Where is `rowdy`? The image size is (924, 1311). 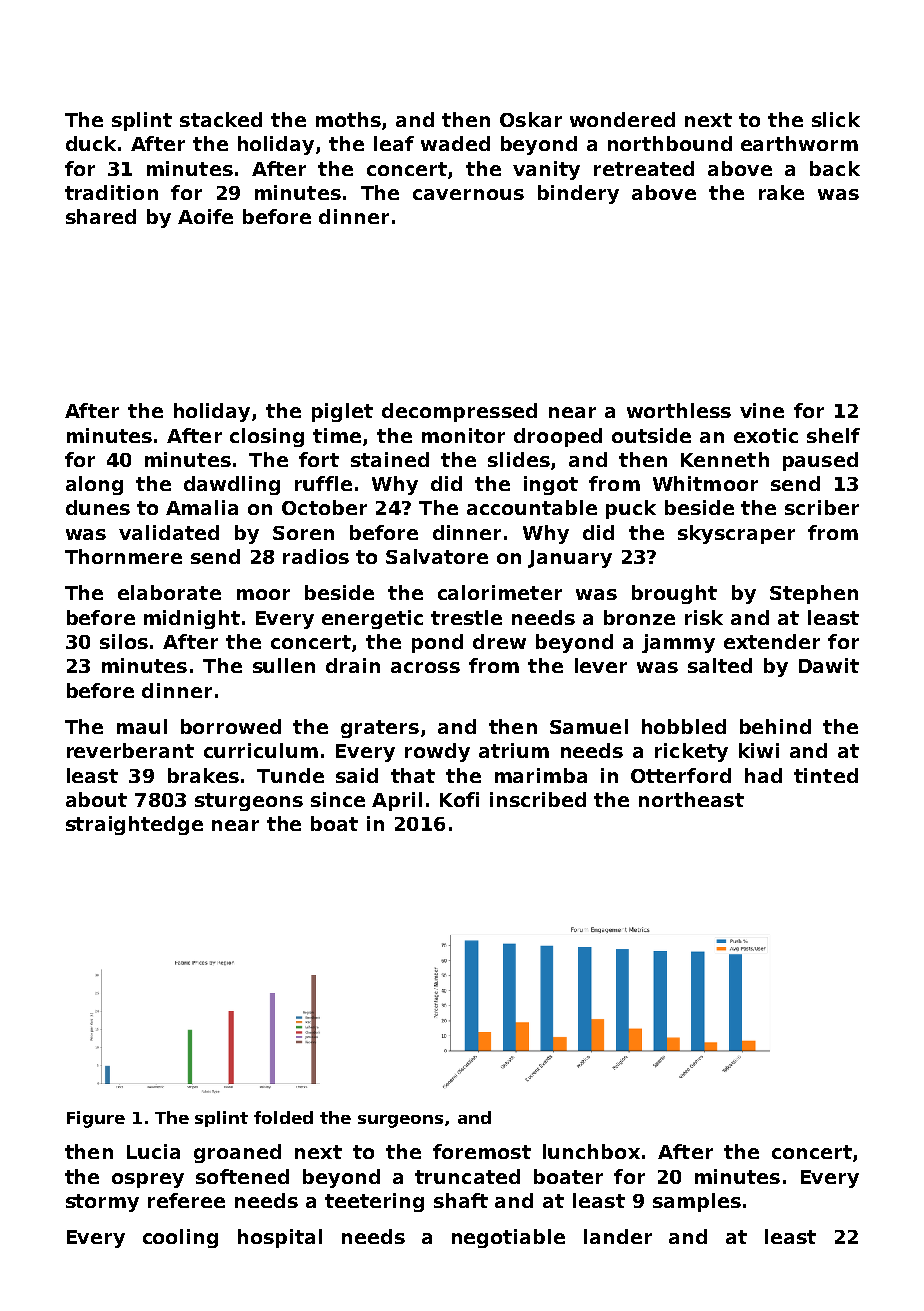
rowdy is located at coordinates (437, 752).
